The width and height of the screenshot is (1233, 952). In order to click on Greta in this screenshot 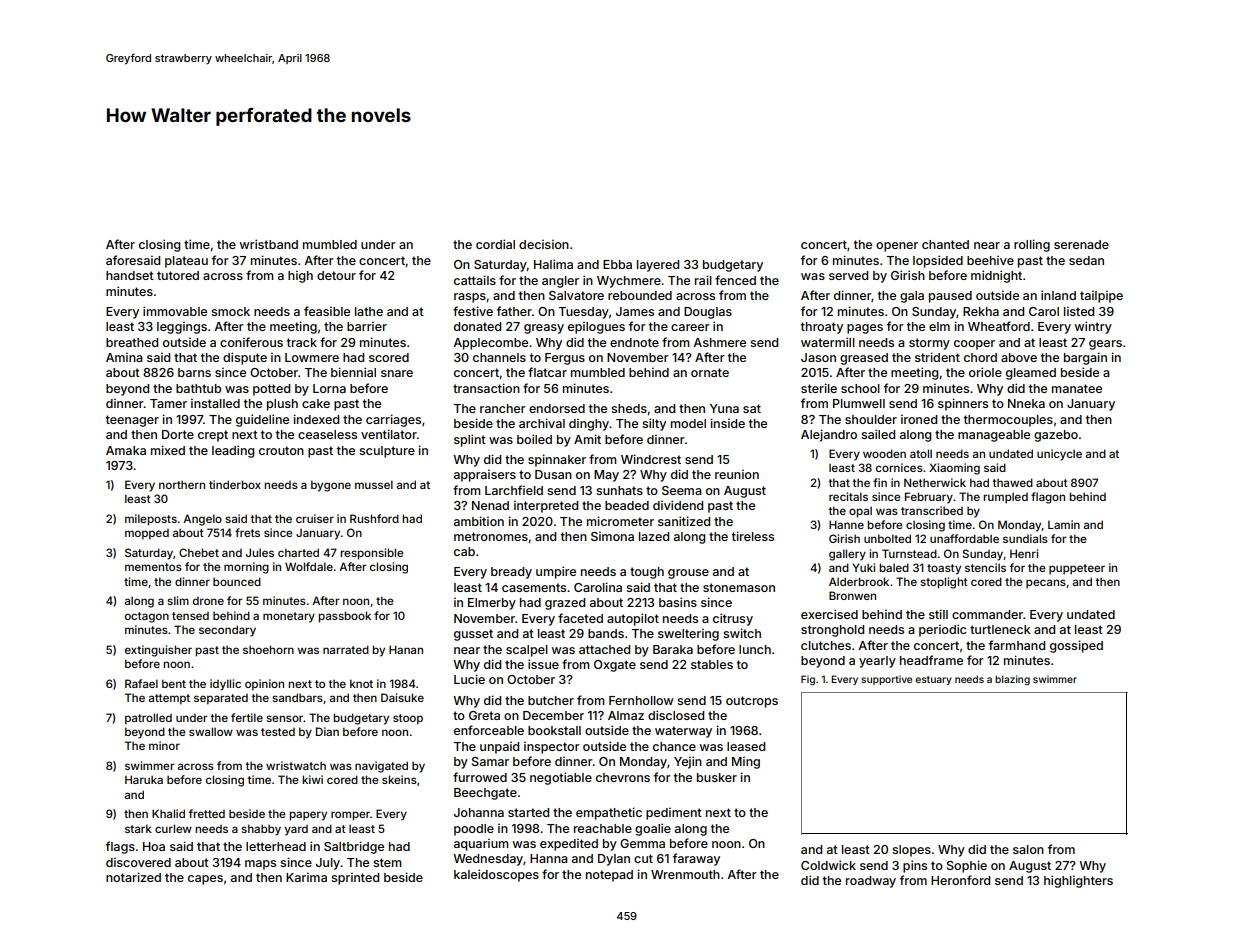, I will do `click(484, 715)`.
